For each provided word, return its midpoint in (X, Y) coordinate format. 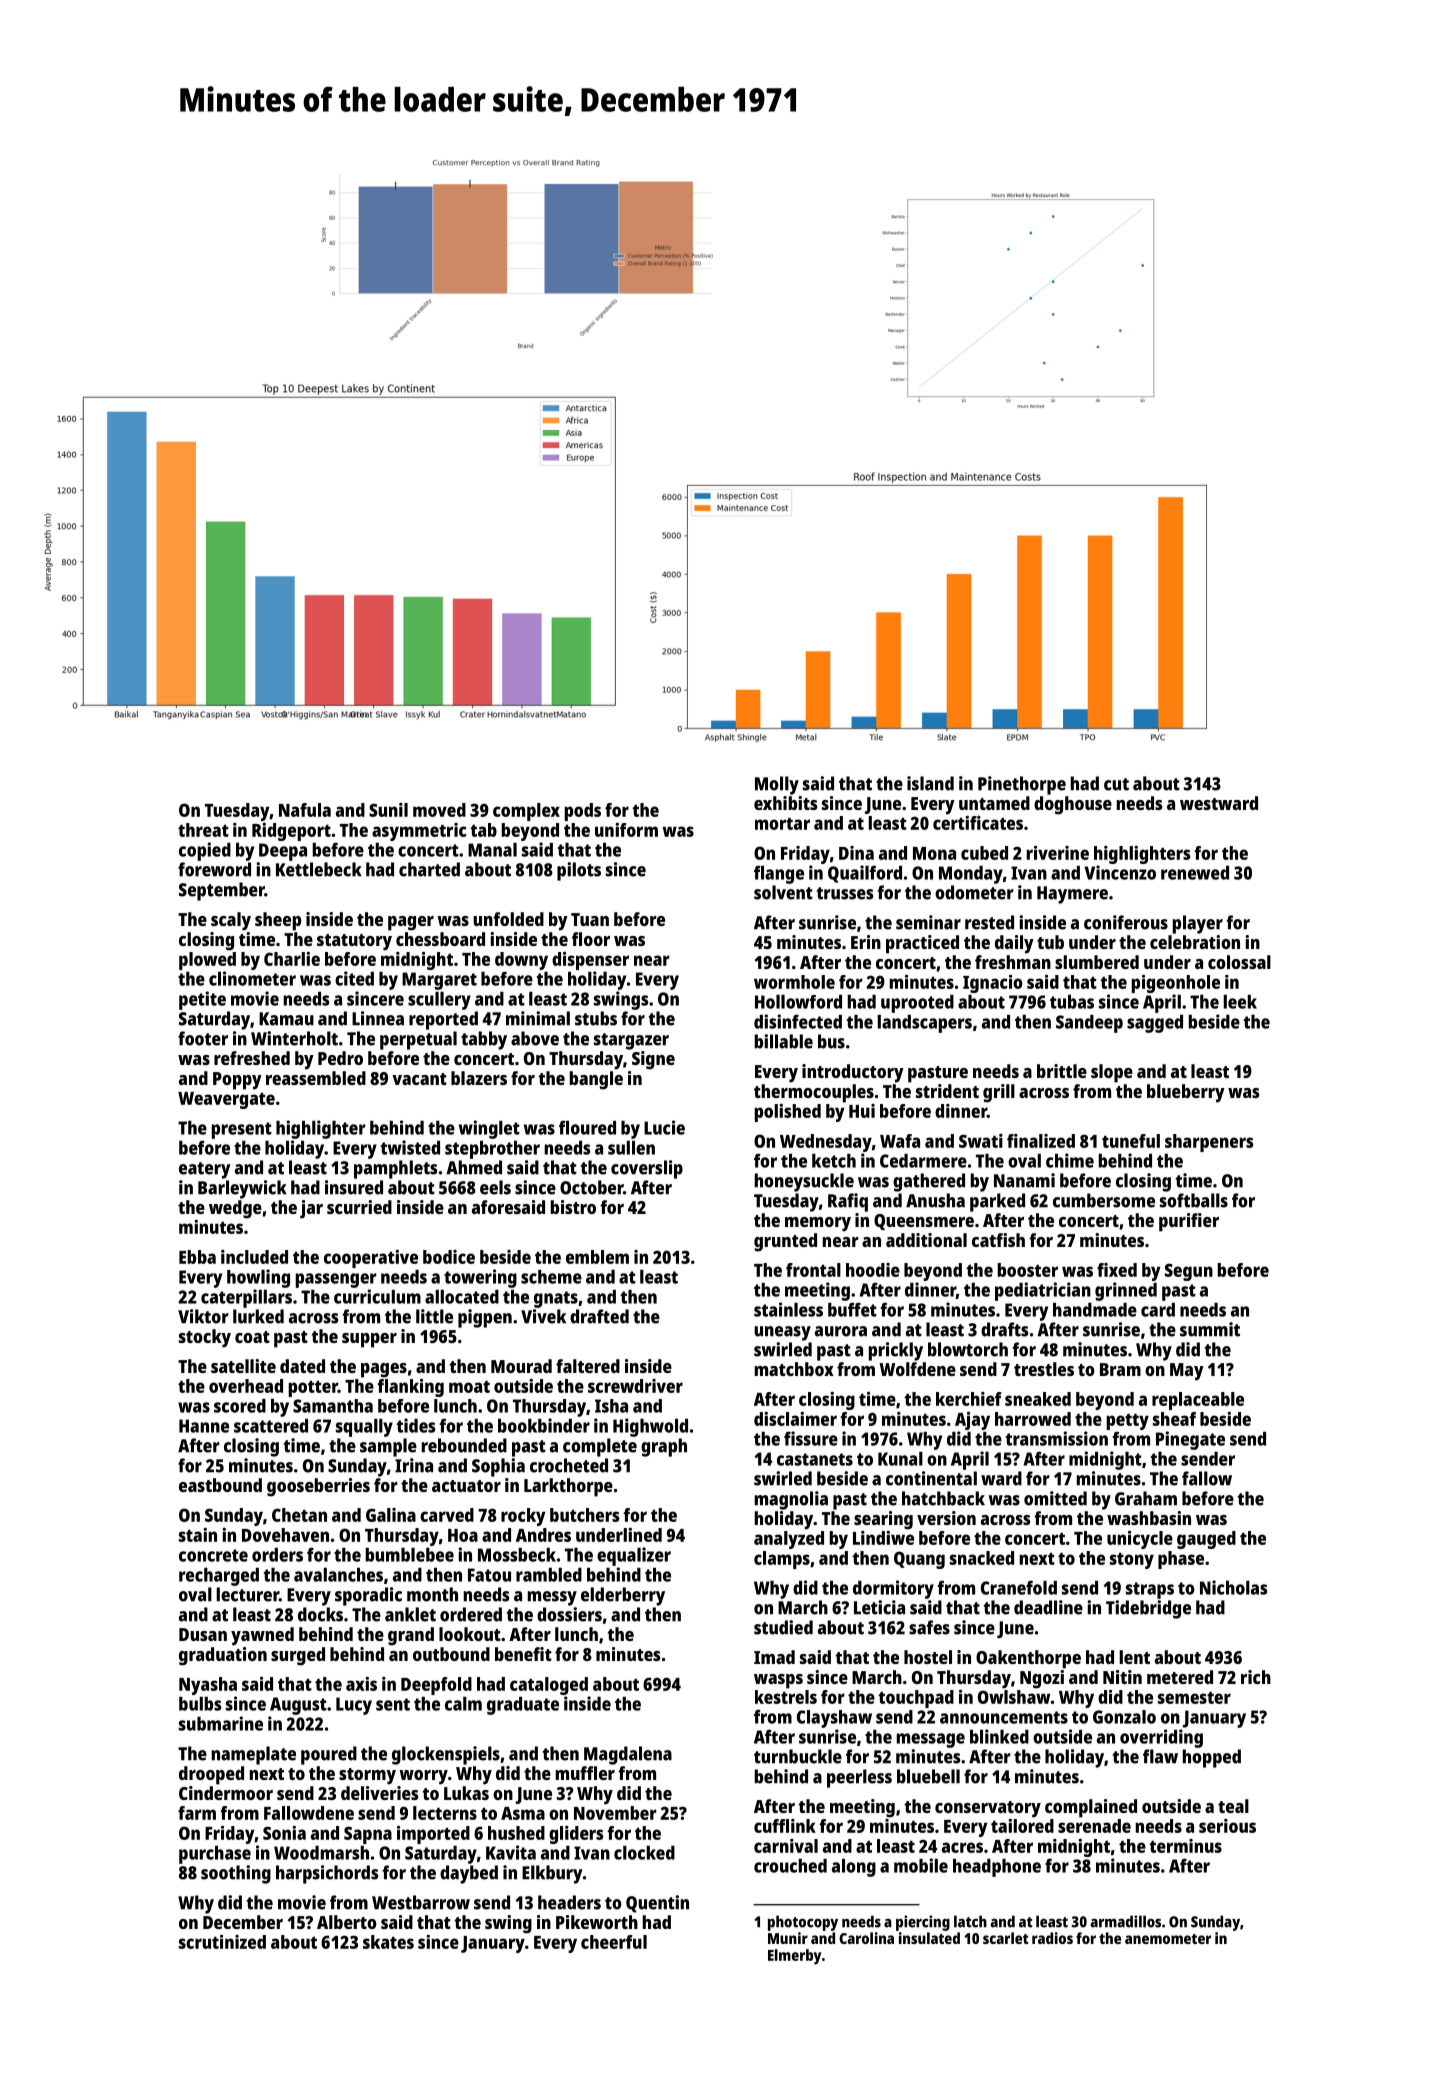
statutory (354, 942)
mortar (782, 823)
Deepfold (436, 1686)
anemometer (1168, 1939)
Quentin (657, 1904)
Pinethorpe (1022, 785)
